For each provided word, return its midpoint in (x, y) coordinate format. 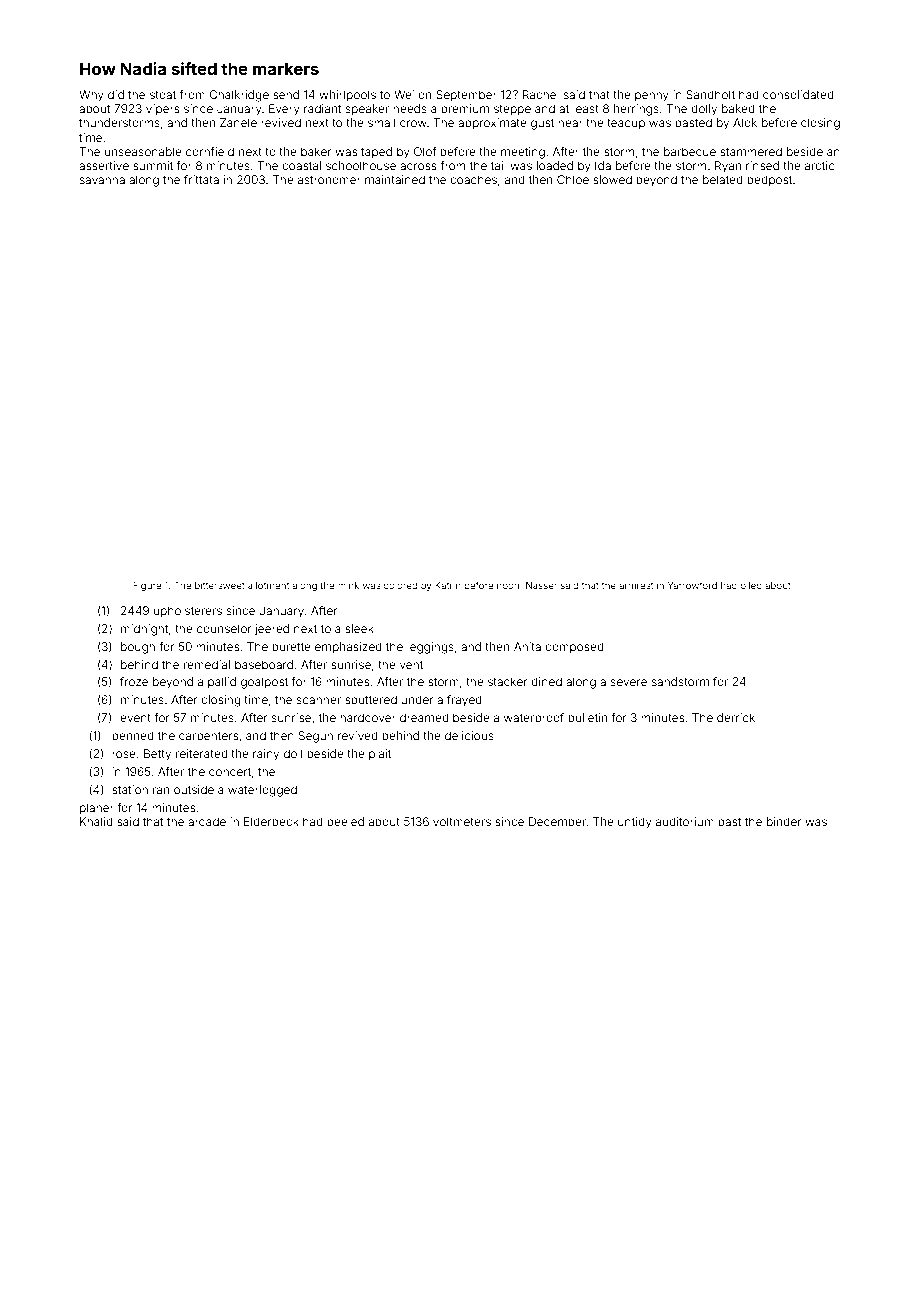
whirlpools (347, 96)
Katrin (448, 585)
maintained (395, 179)
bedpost (769, 181)
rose (124, 754)
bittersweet (220, 585)
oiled (751, 585)
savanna (102, 180)
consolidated (798, 94)
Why (91, 96)
